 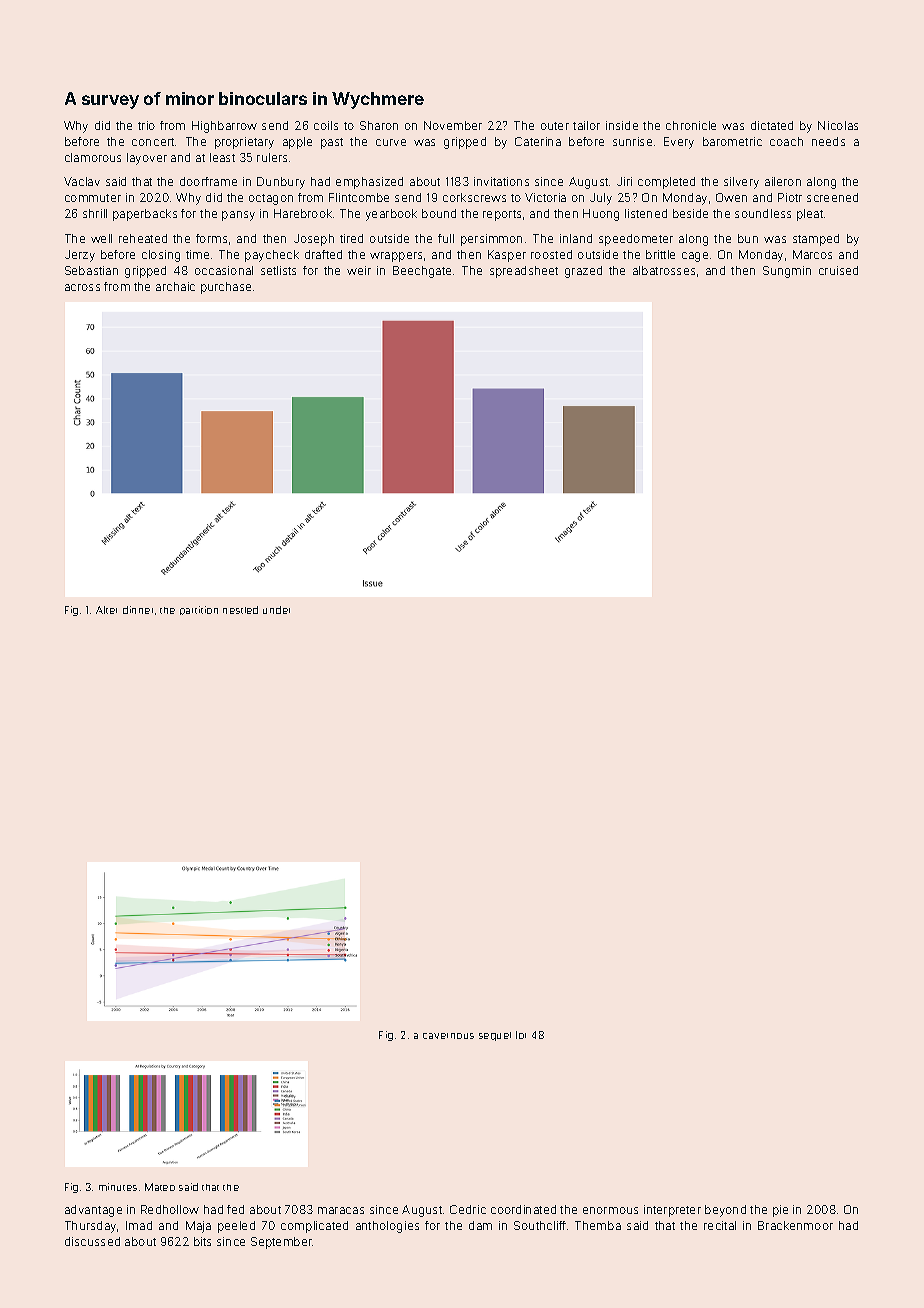 I want to click on purchase, so click(x=226, y=288).
